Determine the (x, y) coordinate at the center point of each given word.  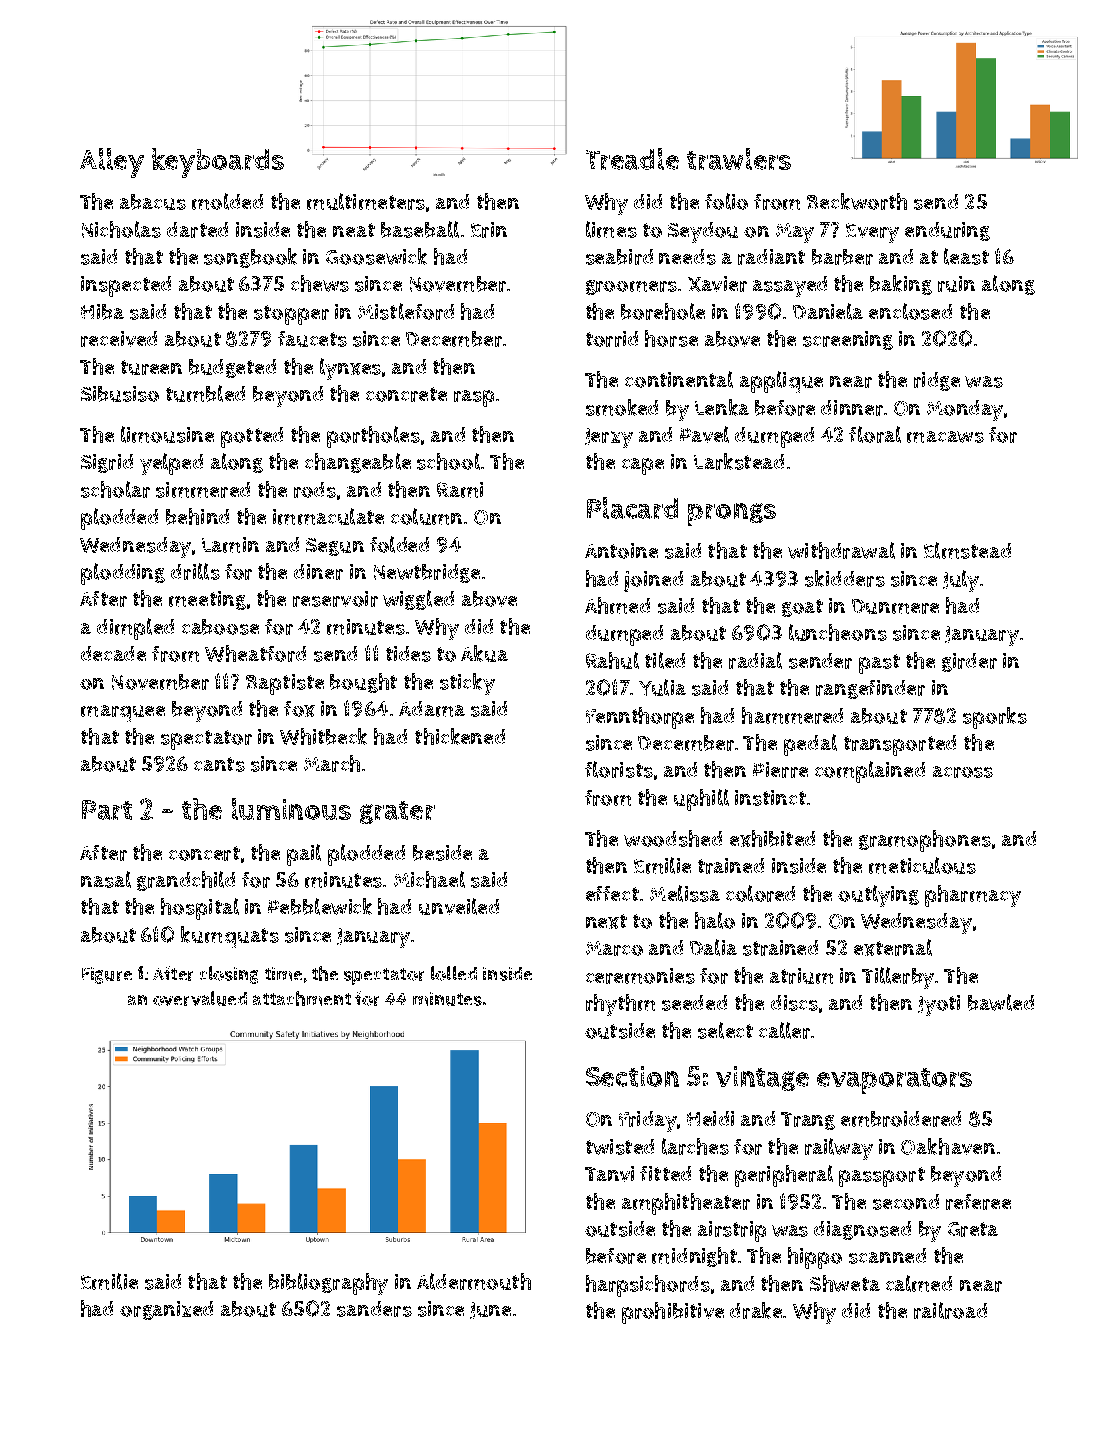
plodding (123, 574)
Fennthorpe (640, 718)
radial (755, 660)
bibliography (328, 1284)
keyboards (218, 163)
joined (653, 581)
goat (802, 608)
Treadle (632, 159)
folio (726, 201)
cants (219, 764)
